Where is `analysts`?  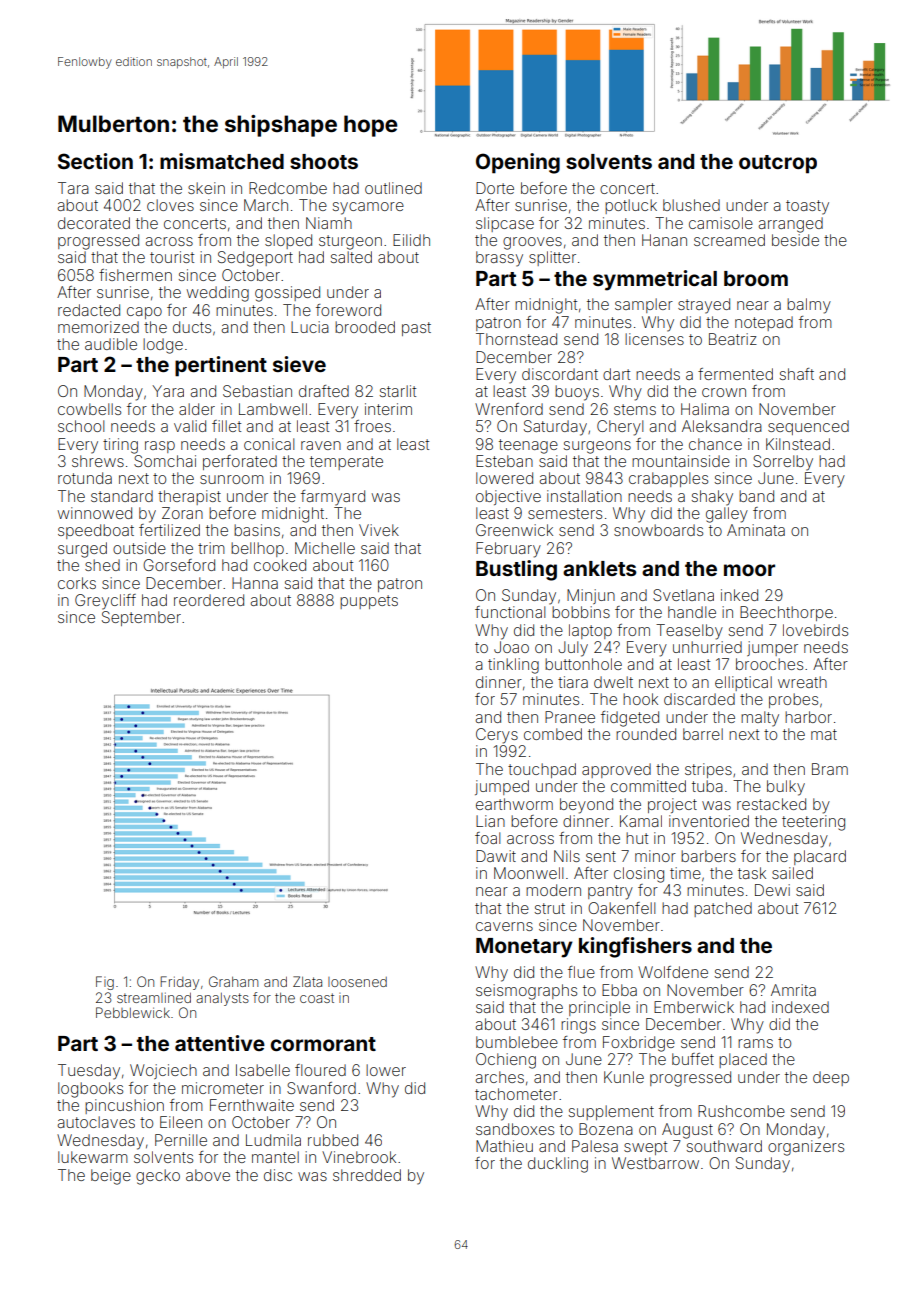 analysts is located at coordinates (222, 999).
